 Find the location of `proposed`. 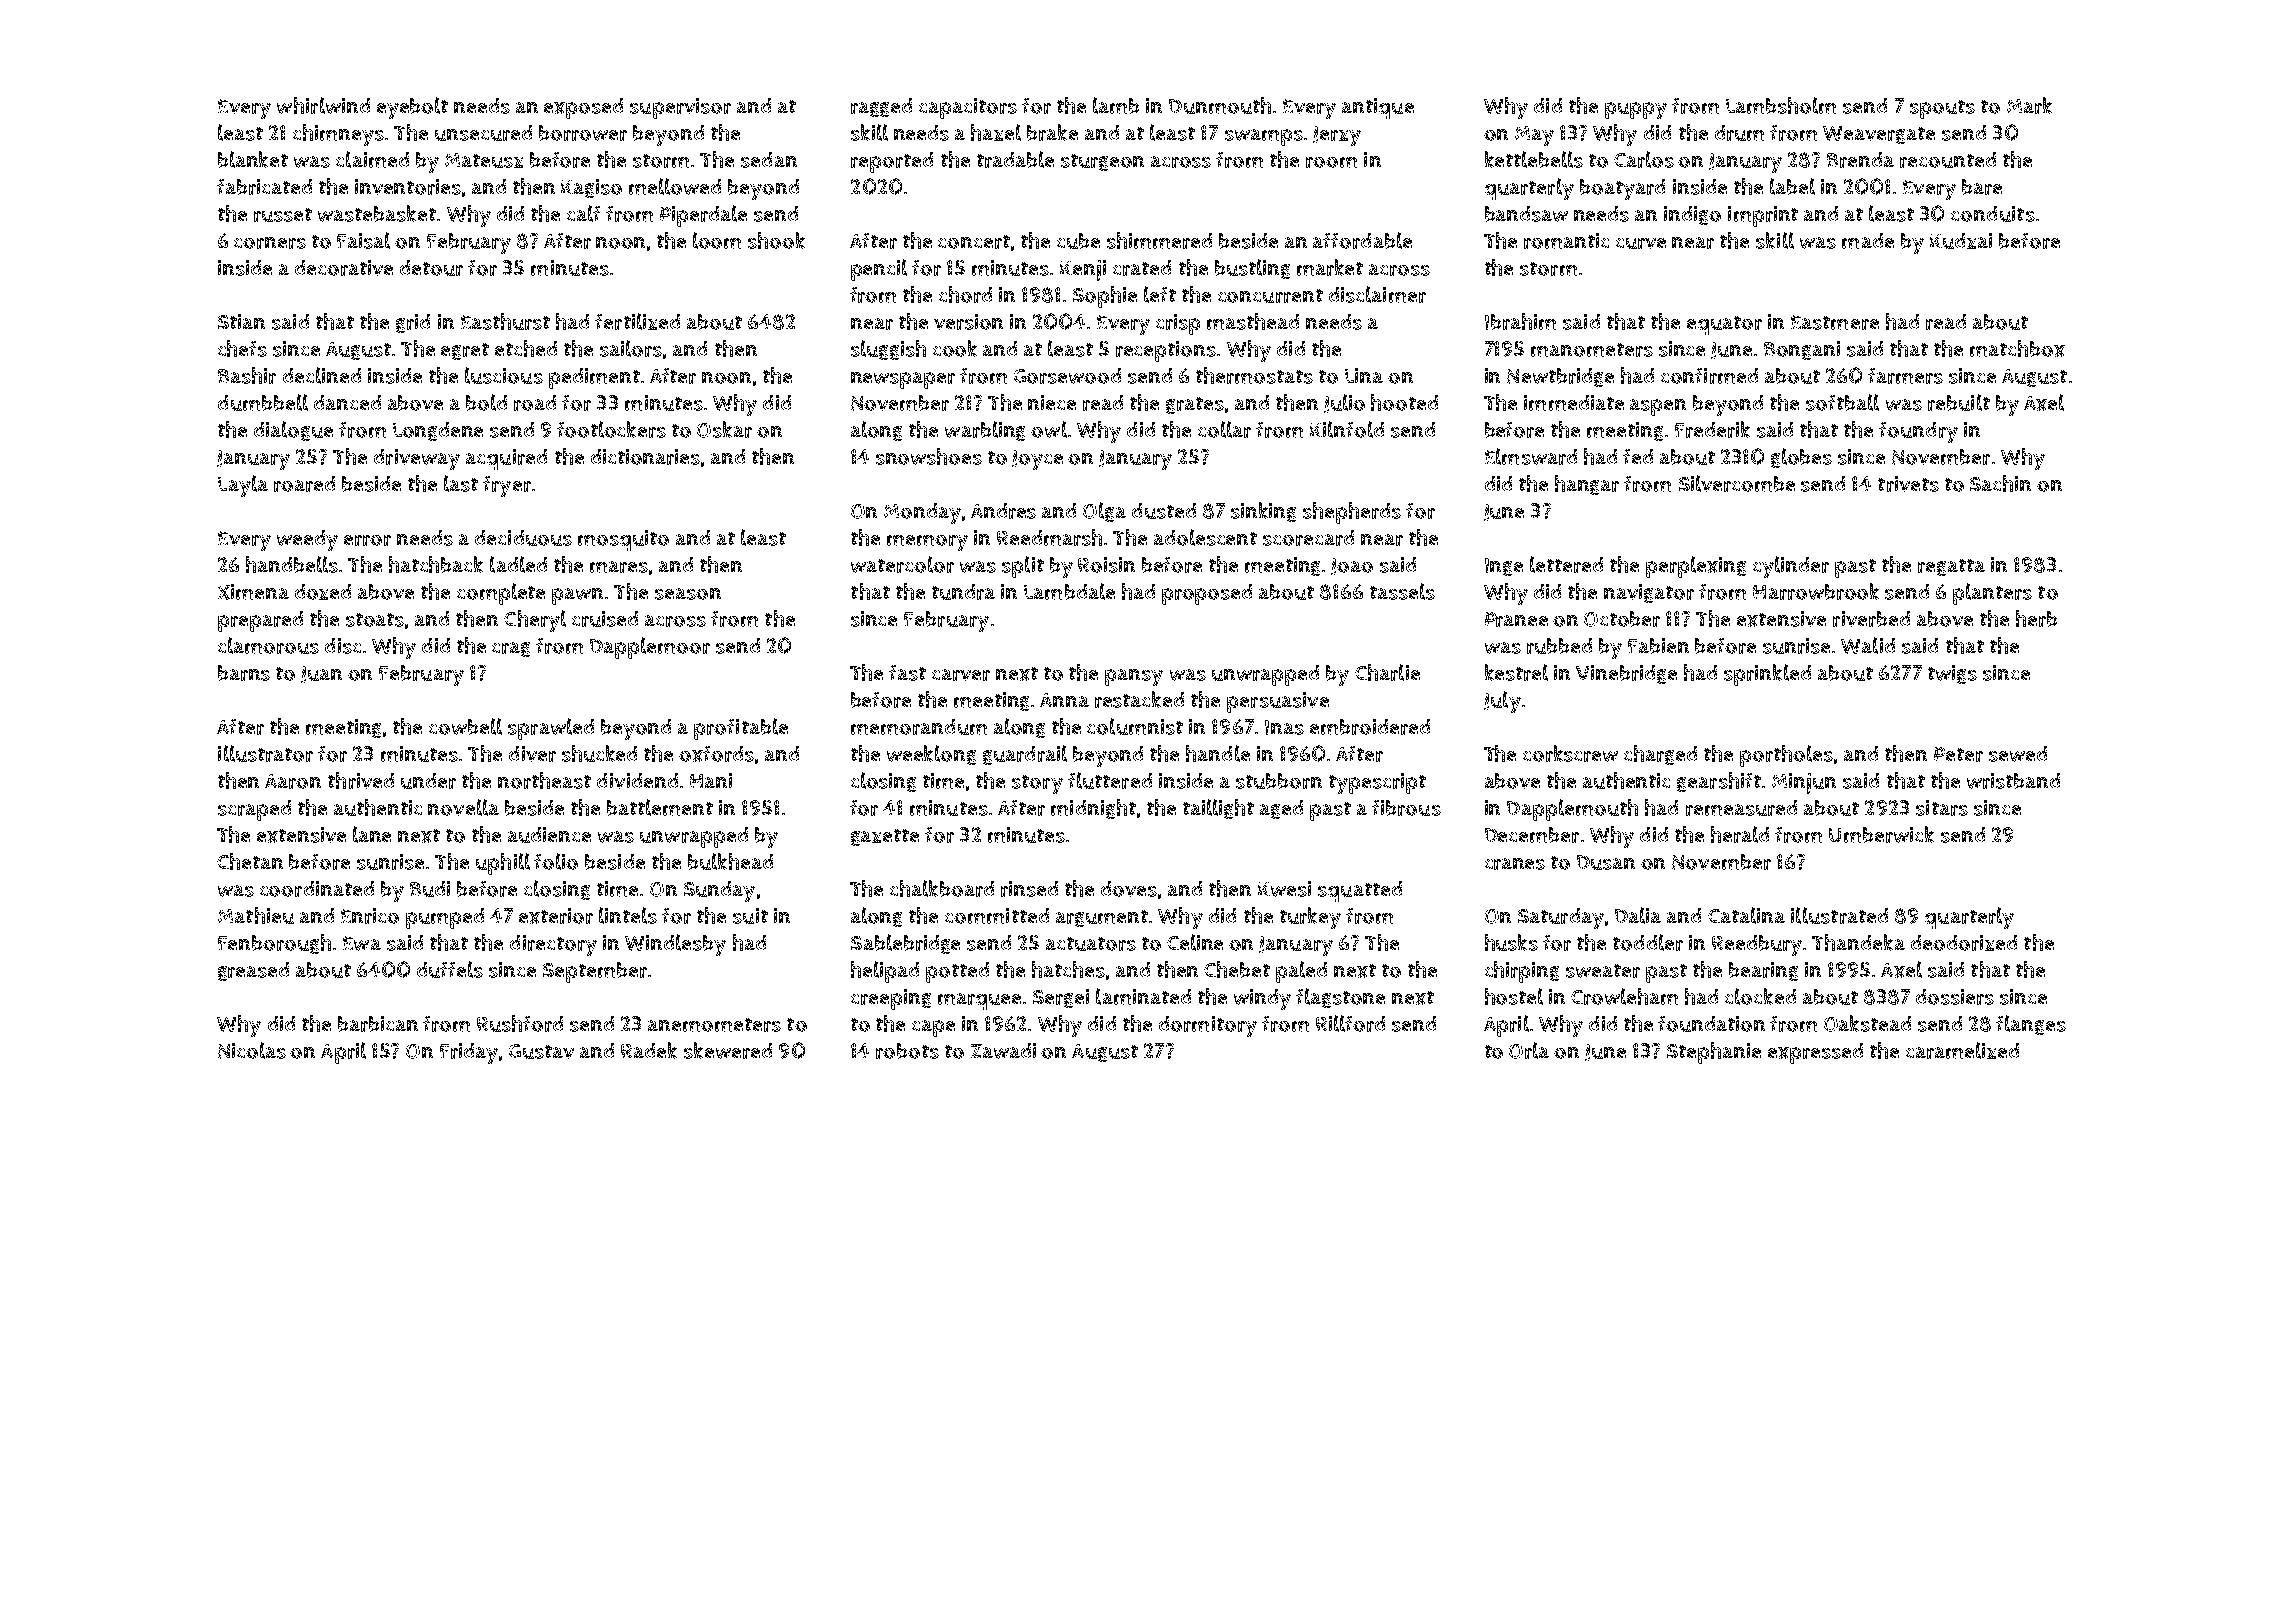

proposed is located at coordinates (1207, 594).
